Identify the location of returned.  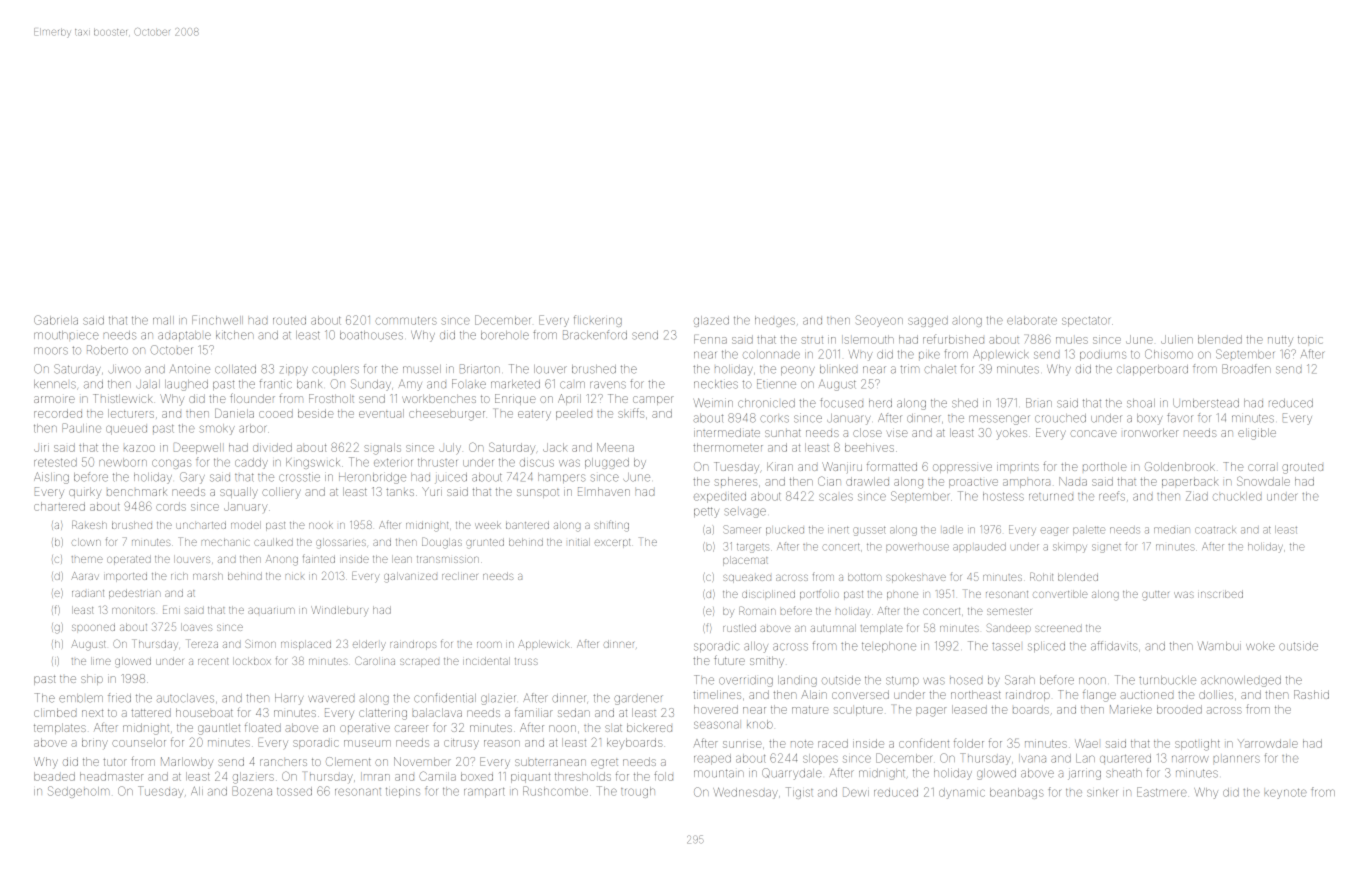
(1051, 497).
